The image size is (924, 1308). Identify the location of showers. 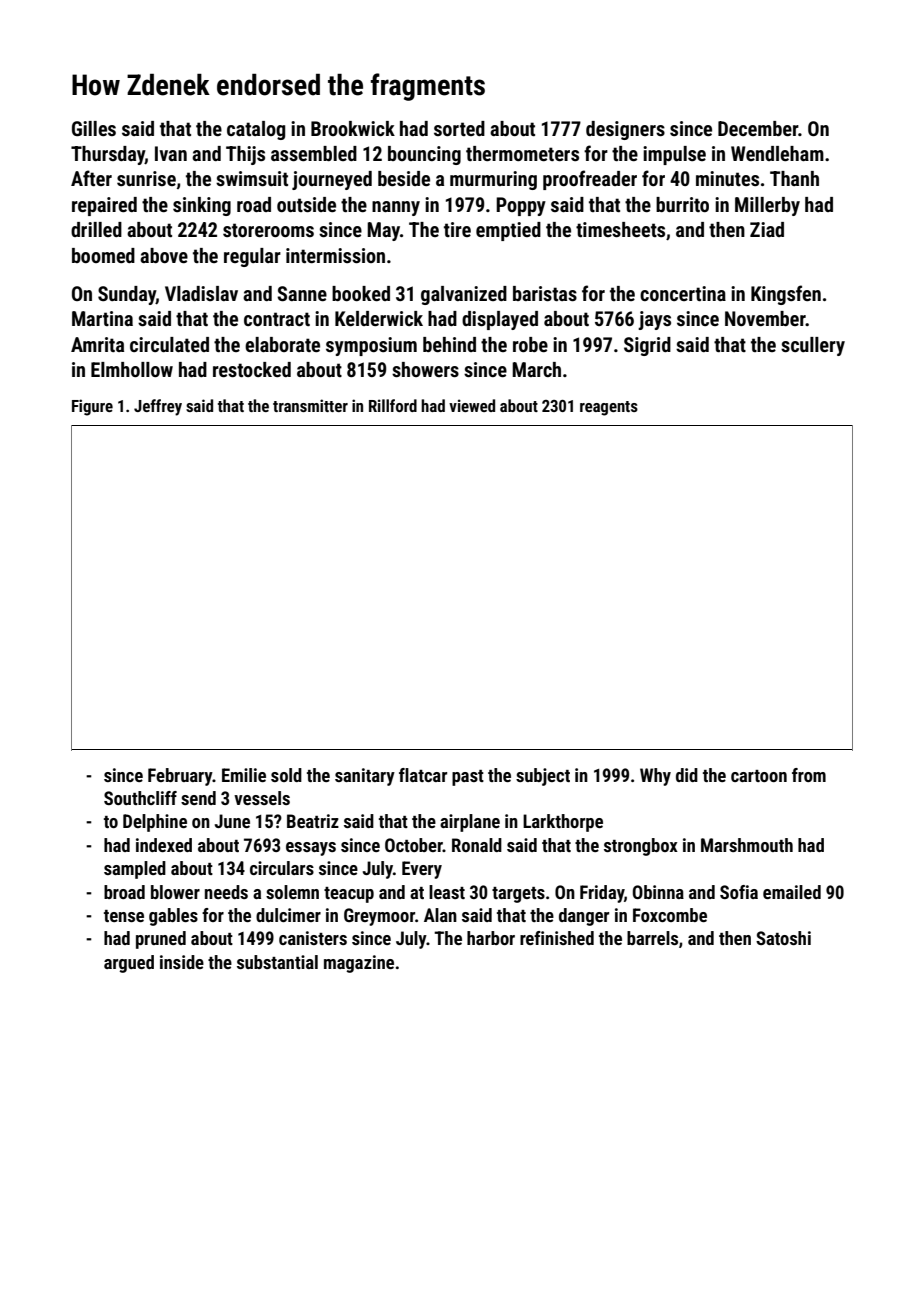
(425, 369).
